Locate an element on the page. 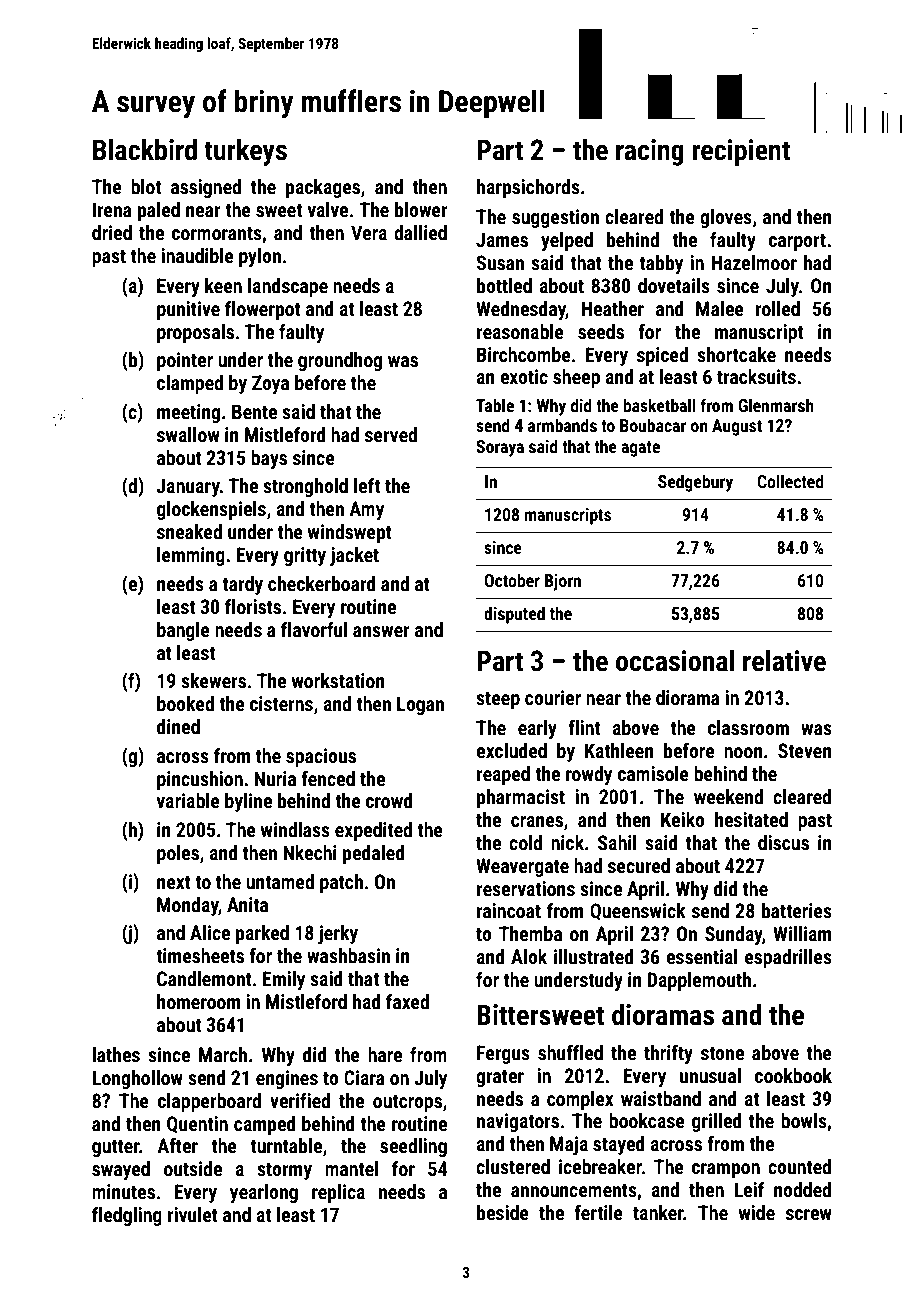 The height and width of the document is (1314, 924). Irena is located at coordinates (112, 209).
